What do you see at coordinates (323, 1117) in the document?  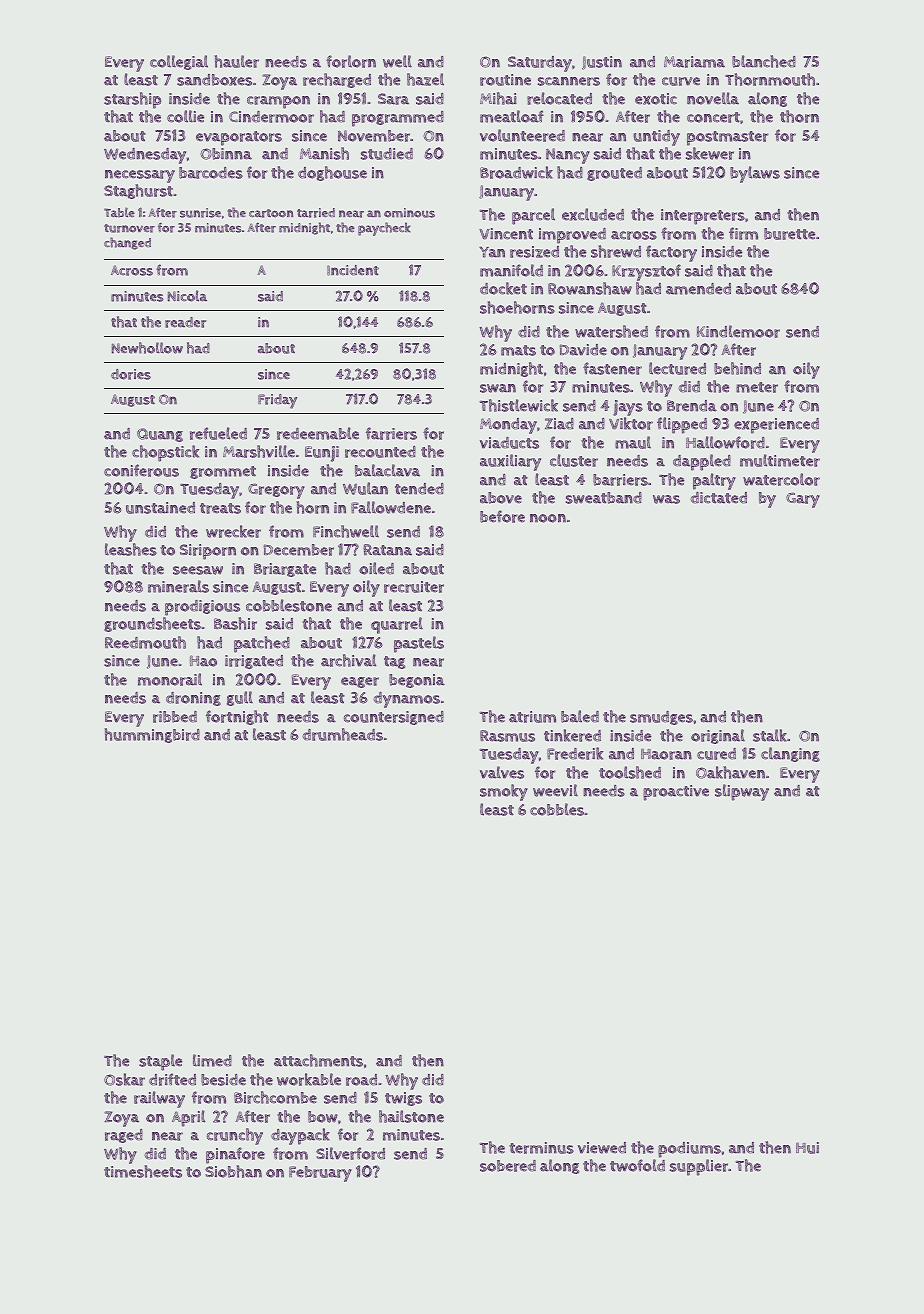 I see `bow` at bounding box center [323, 1117].
